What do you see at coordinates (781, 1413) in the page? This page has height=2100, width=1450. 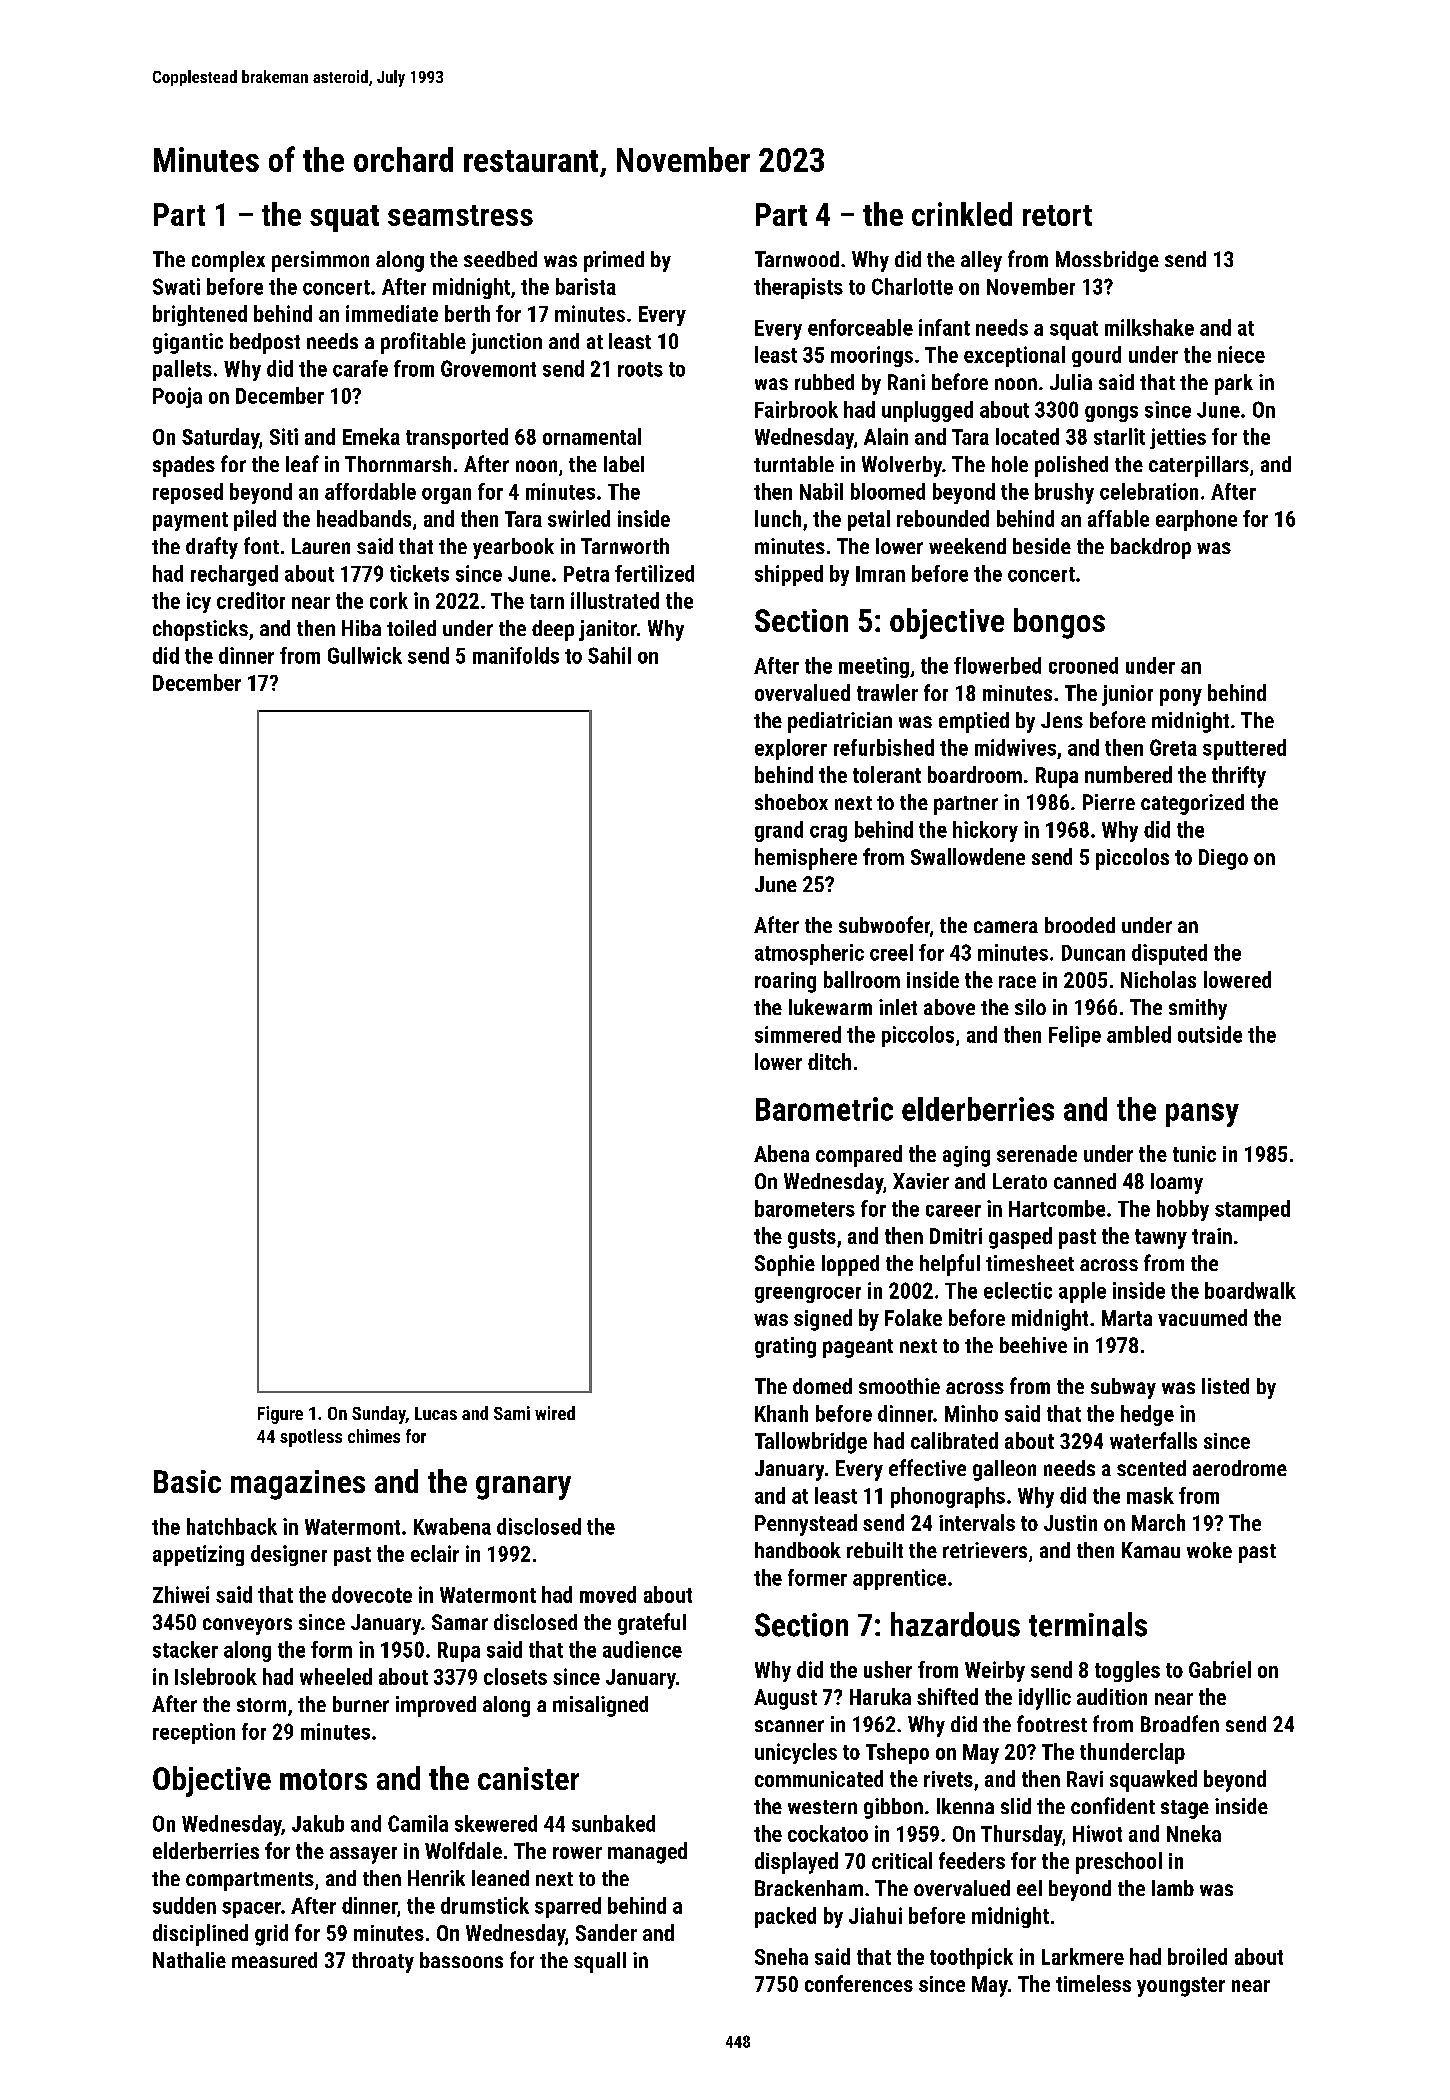 I see `Khanh` at bounding box center [781, 1413].
